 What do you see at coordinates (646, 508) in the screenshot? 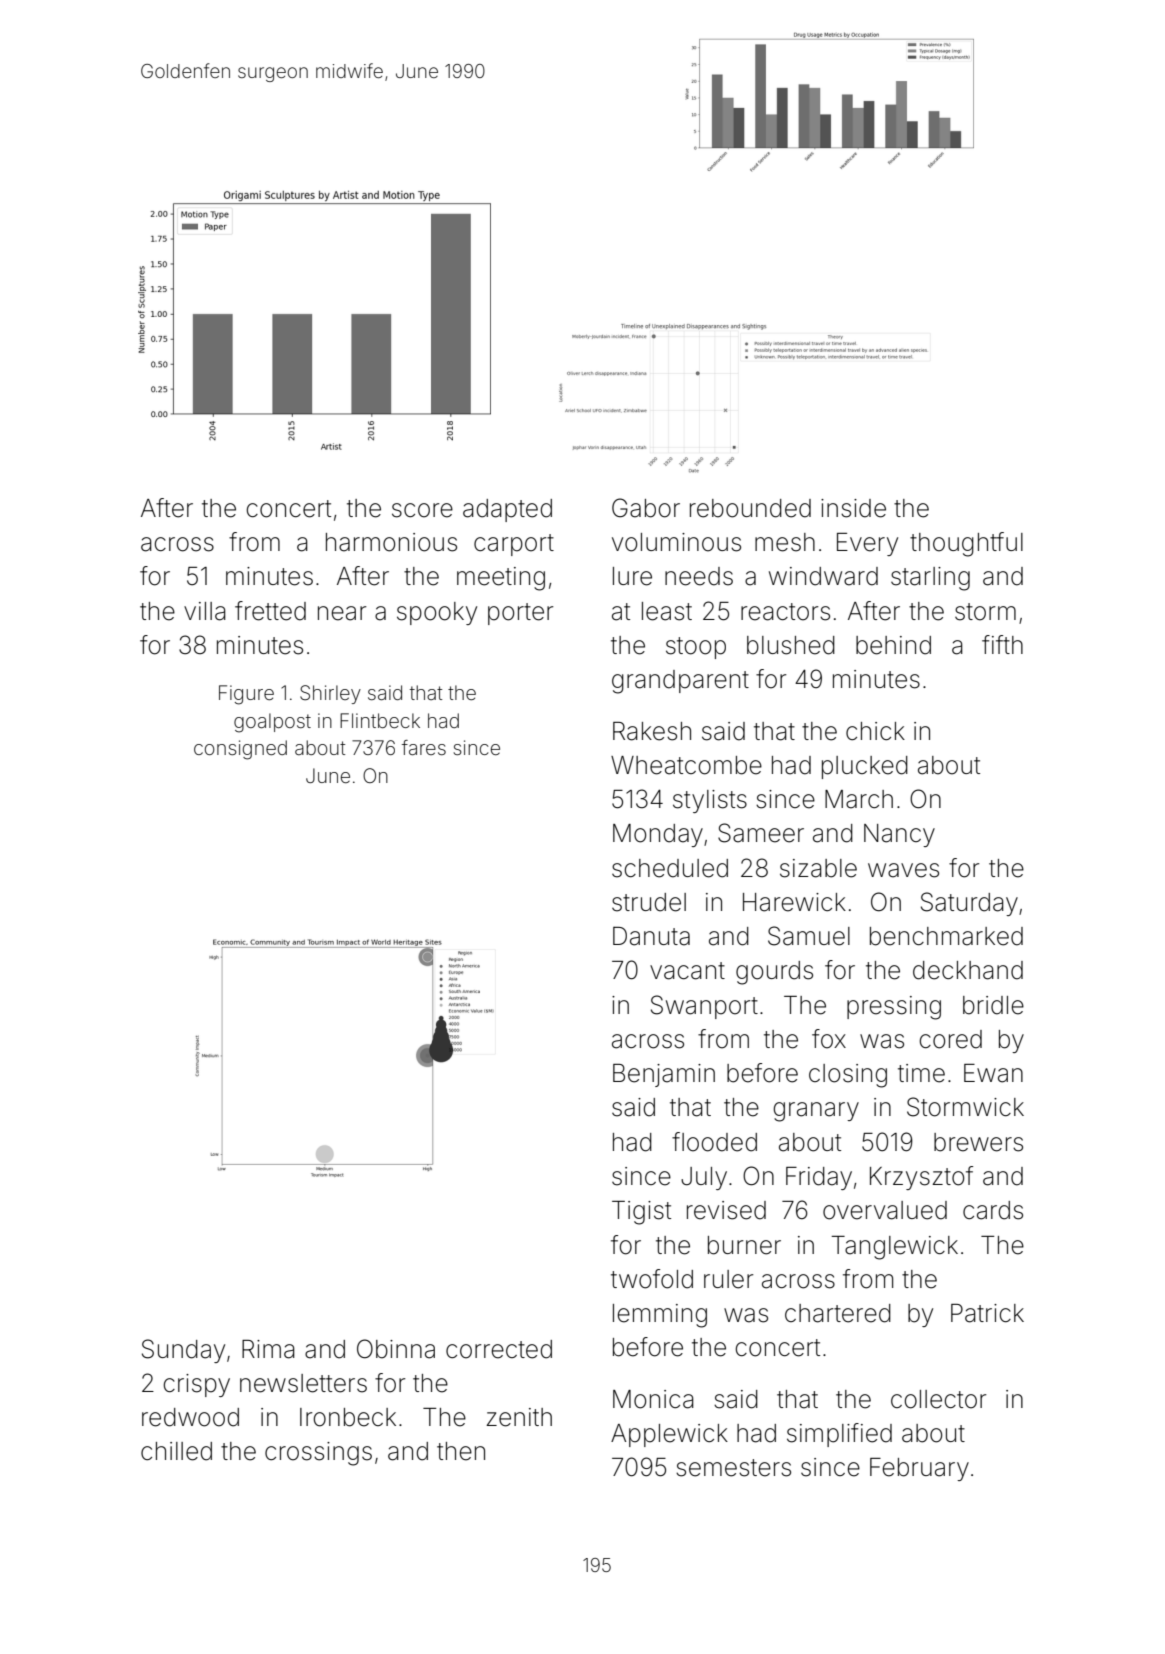
I see `Gabor` at bounding box center [646, 508].
